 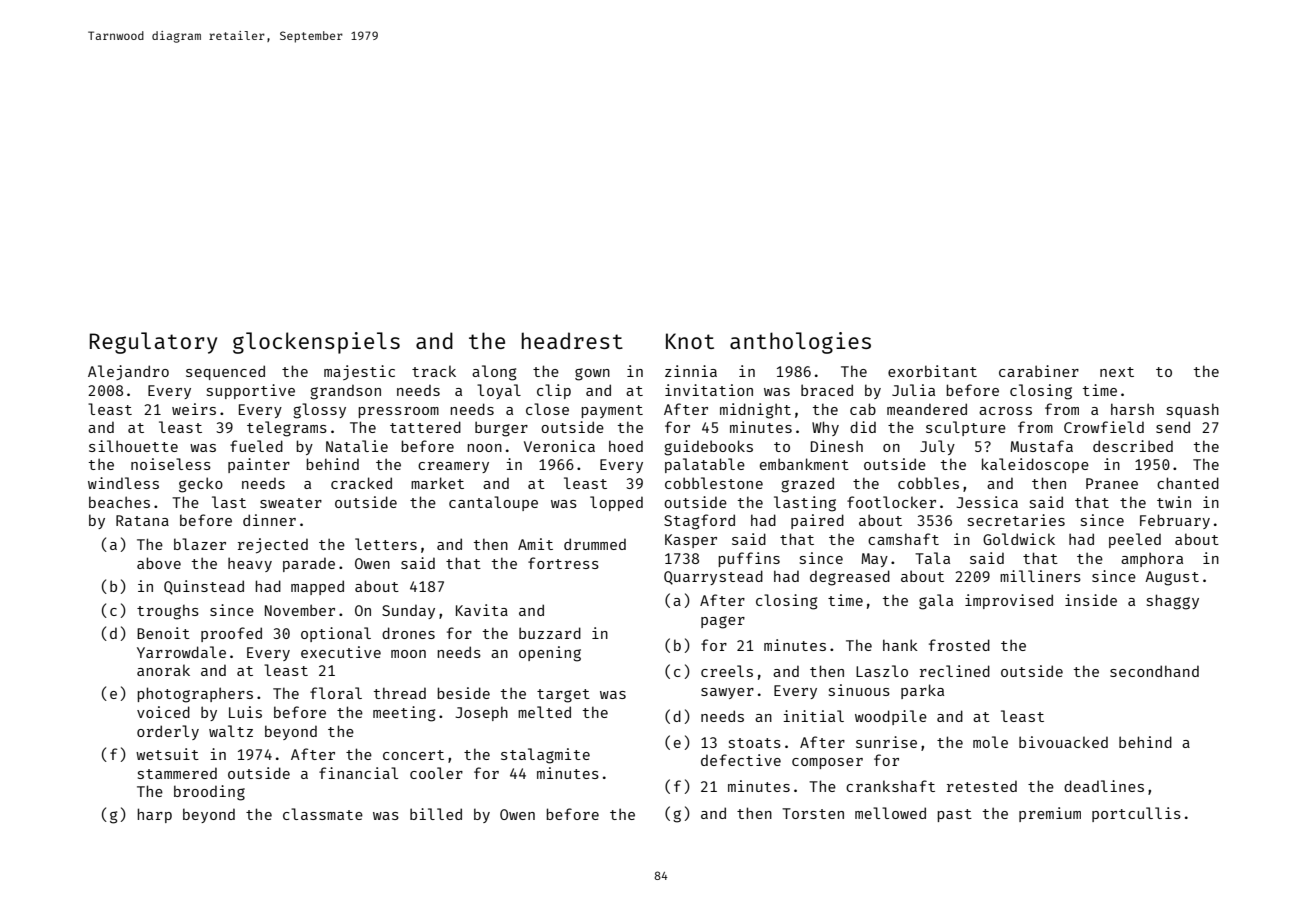 What do you see at coordinates (1136, 814) in the image?
I see `portcullis` at bounding box center [1136, 814].
